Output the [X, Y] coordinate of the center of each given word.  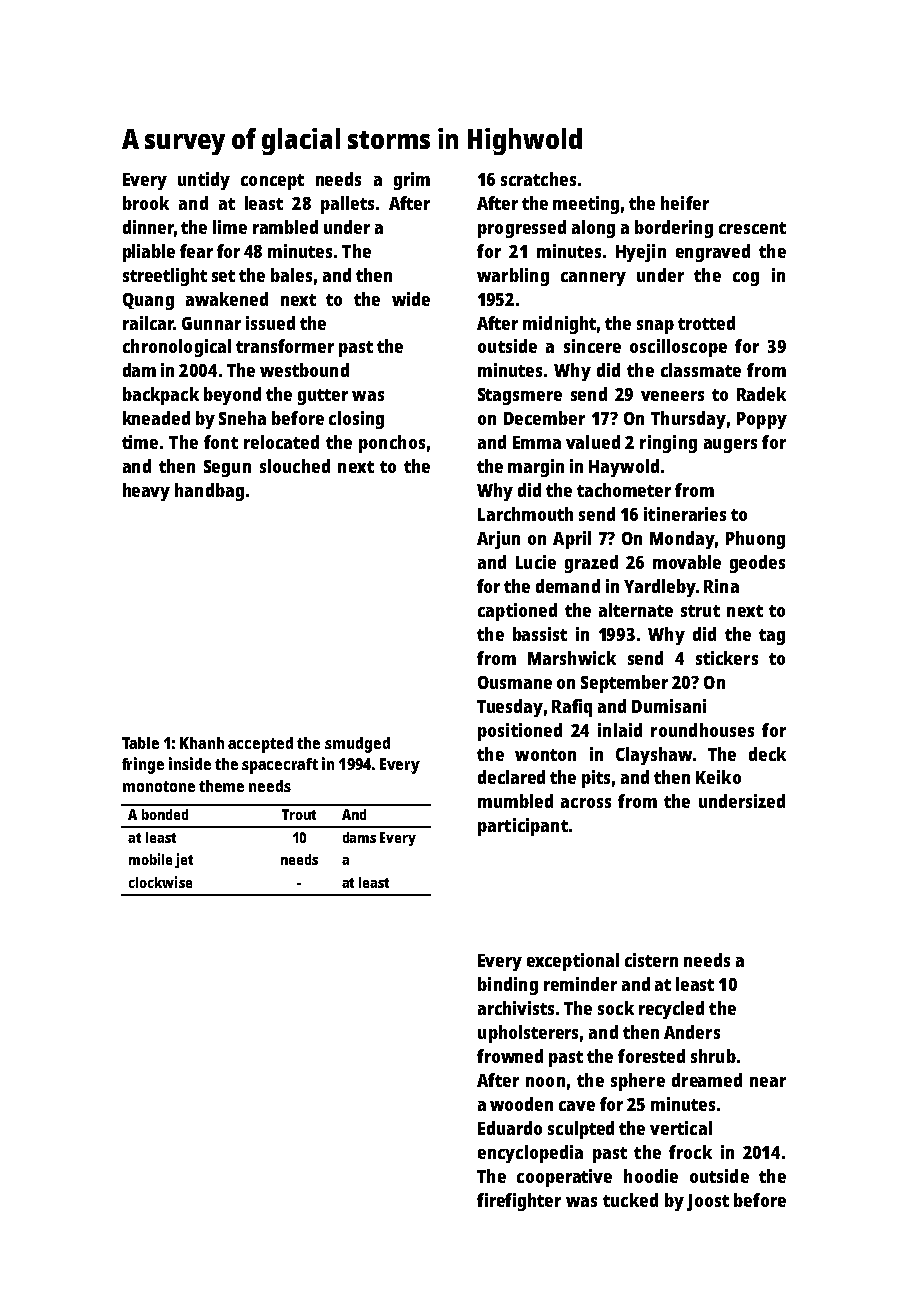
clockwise [160, 882]
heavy [146, 492]
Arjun [498, 540]
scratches [538, 179]
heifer [685, 203]
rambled [285, 227]
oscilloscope [678, 348]
